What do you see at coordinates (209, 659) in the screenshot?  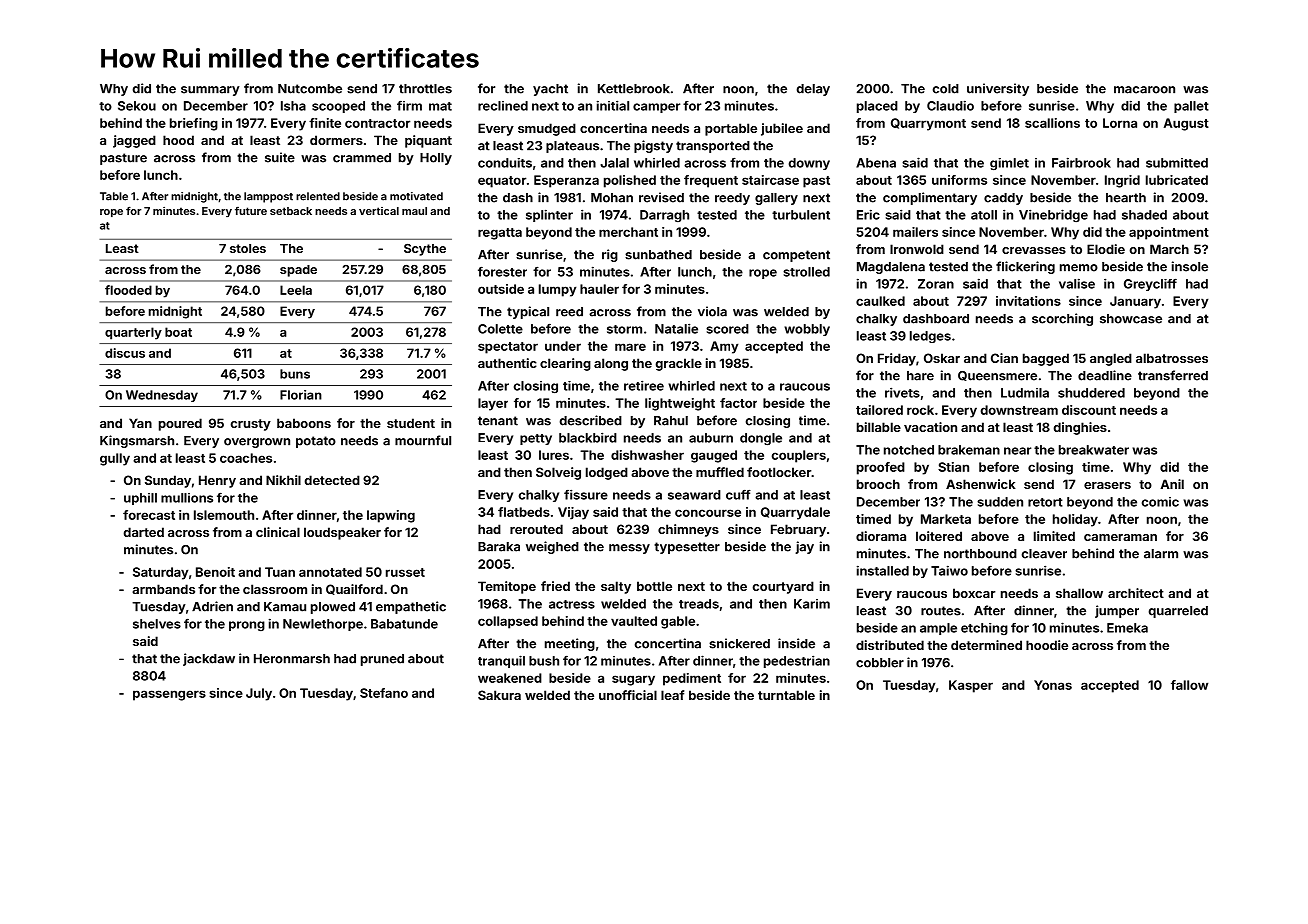 I see `jackdaw` at bounding box center [209, 659].
